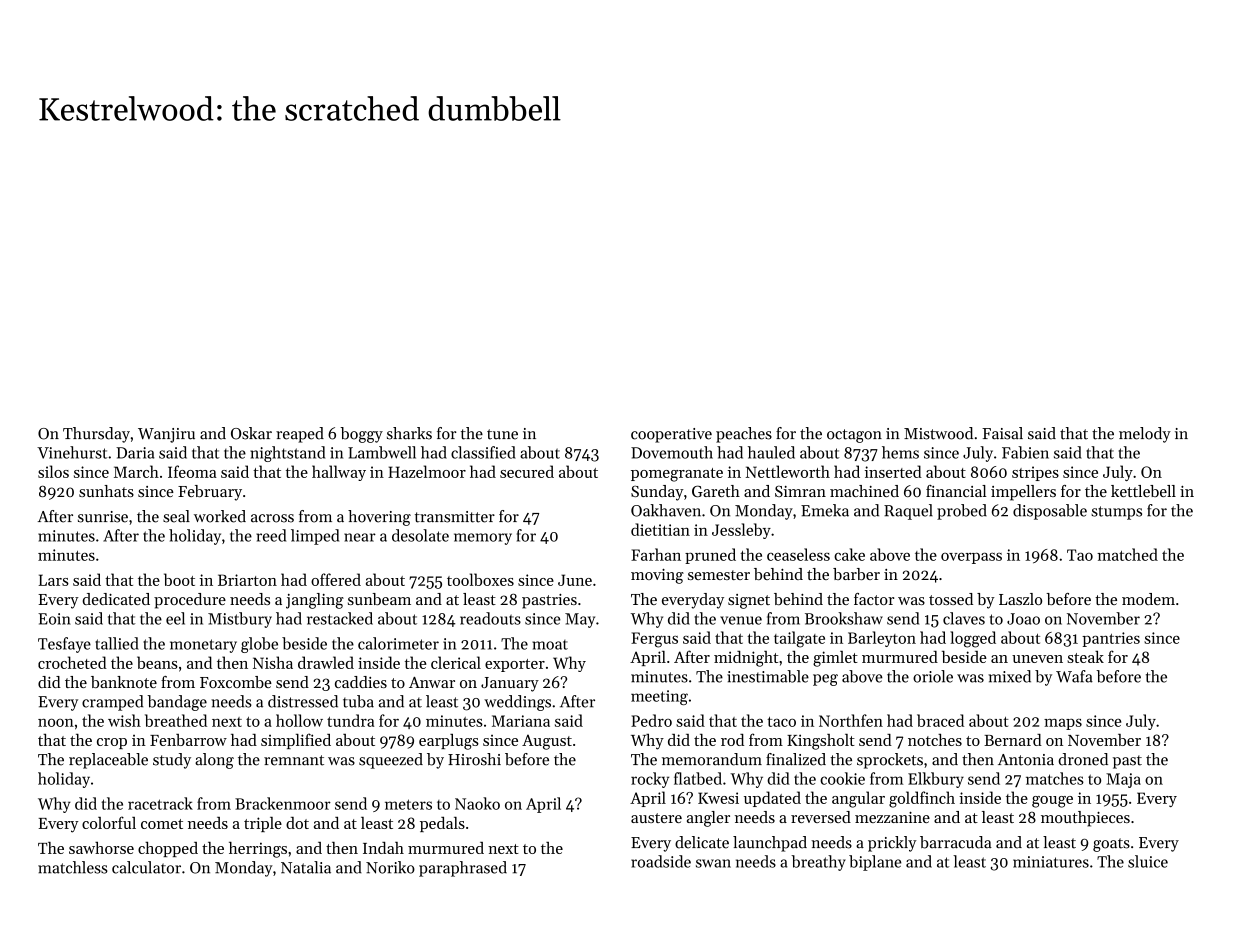 This screenshot has width=1233, height=952. I want to click on impellers, so click(1023, 493).
